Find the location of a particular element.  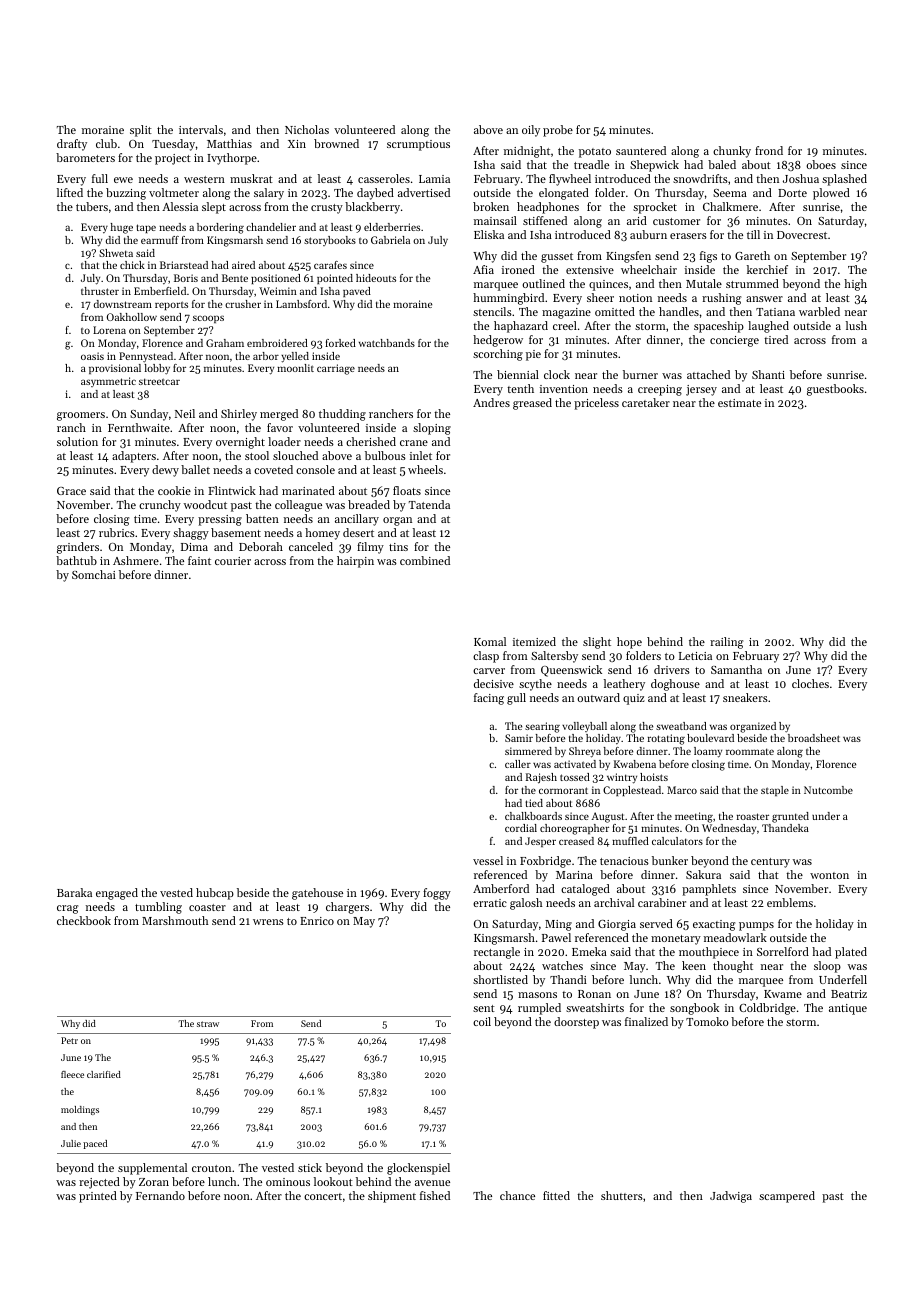

Sorrelford is located at coordinates (783, 951).
